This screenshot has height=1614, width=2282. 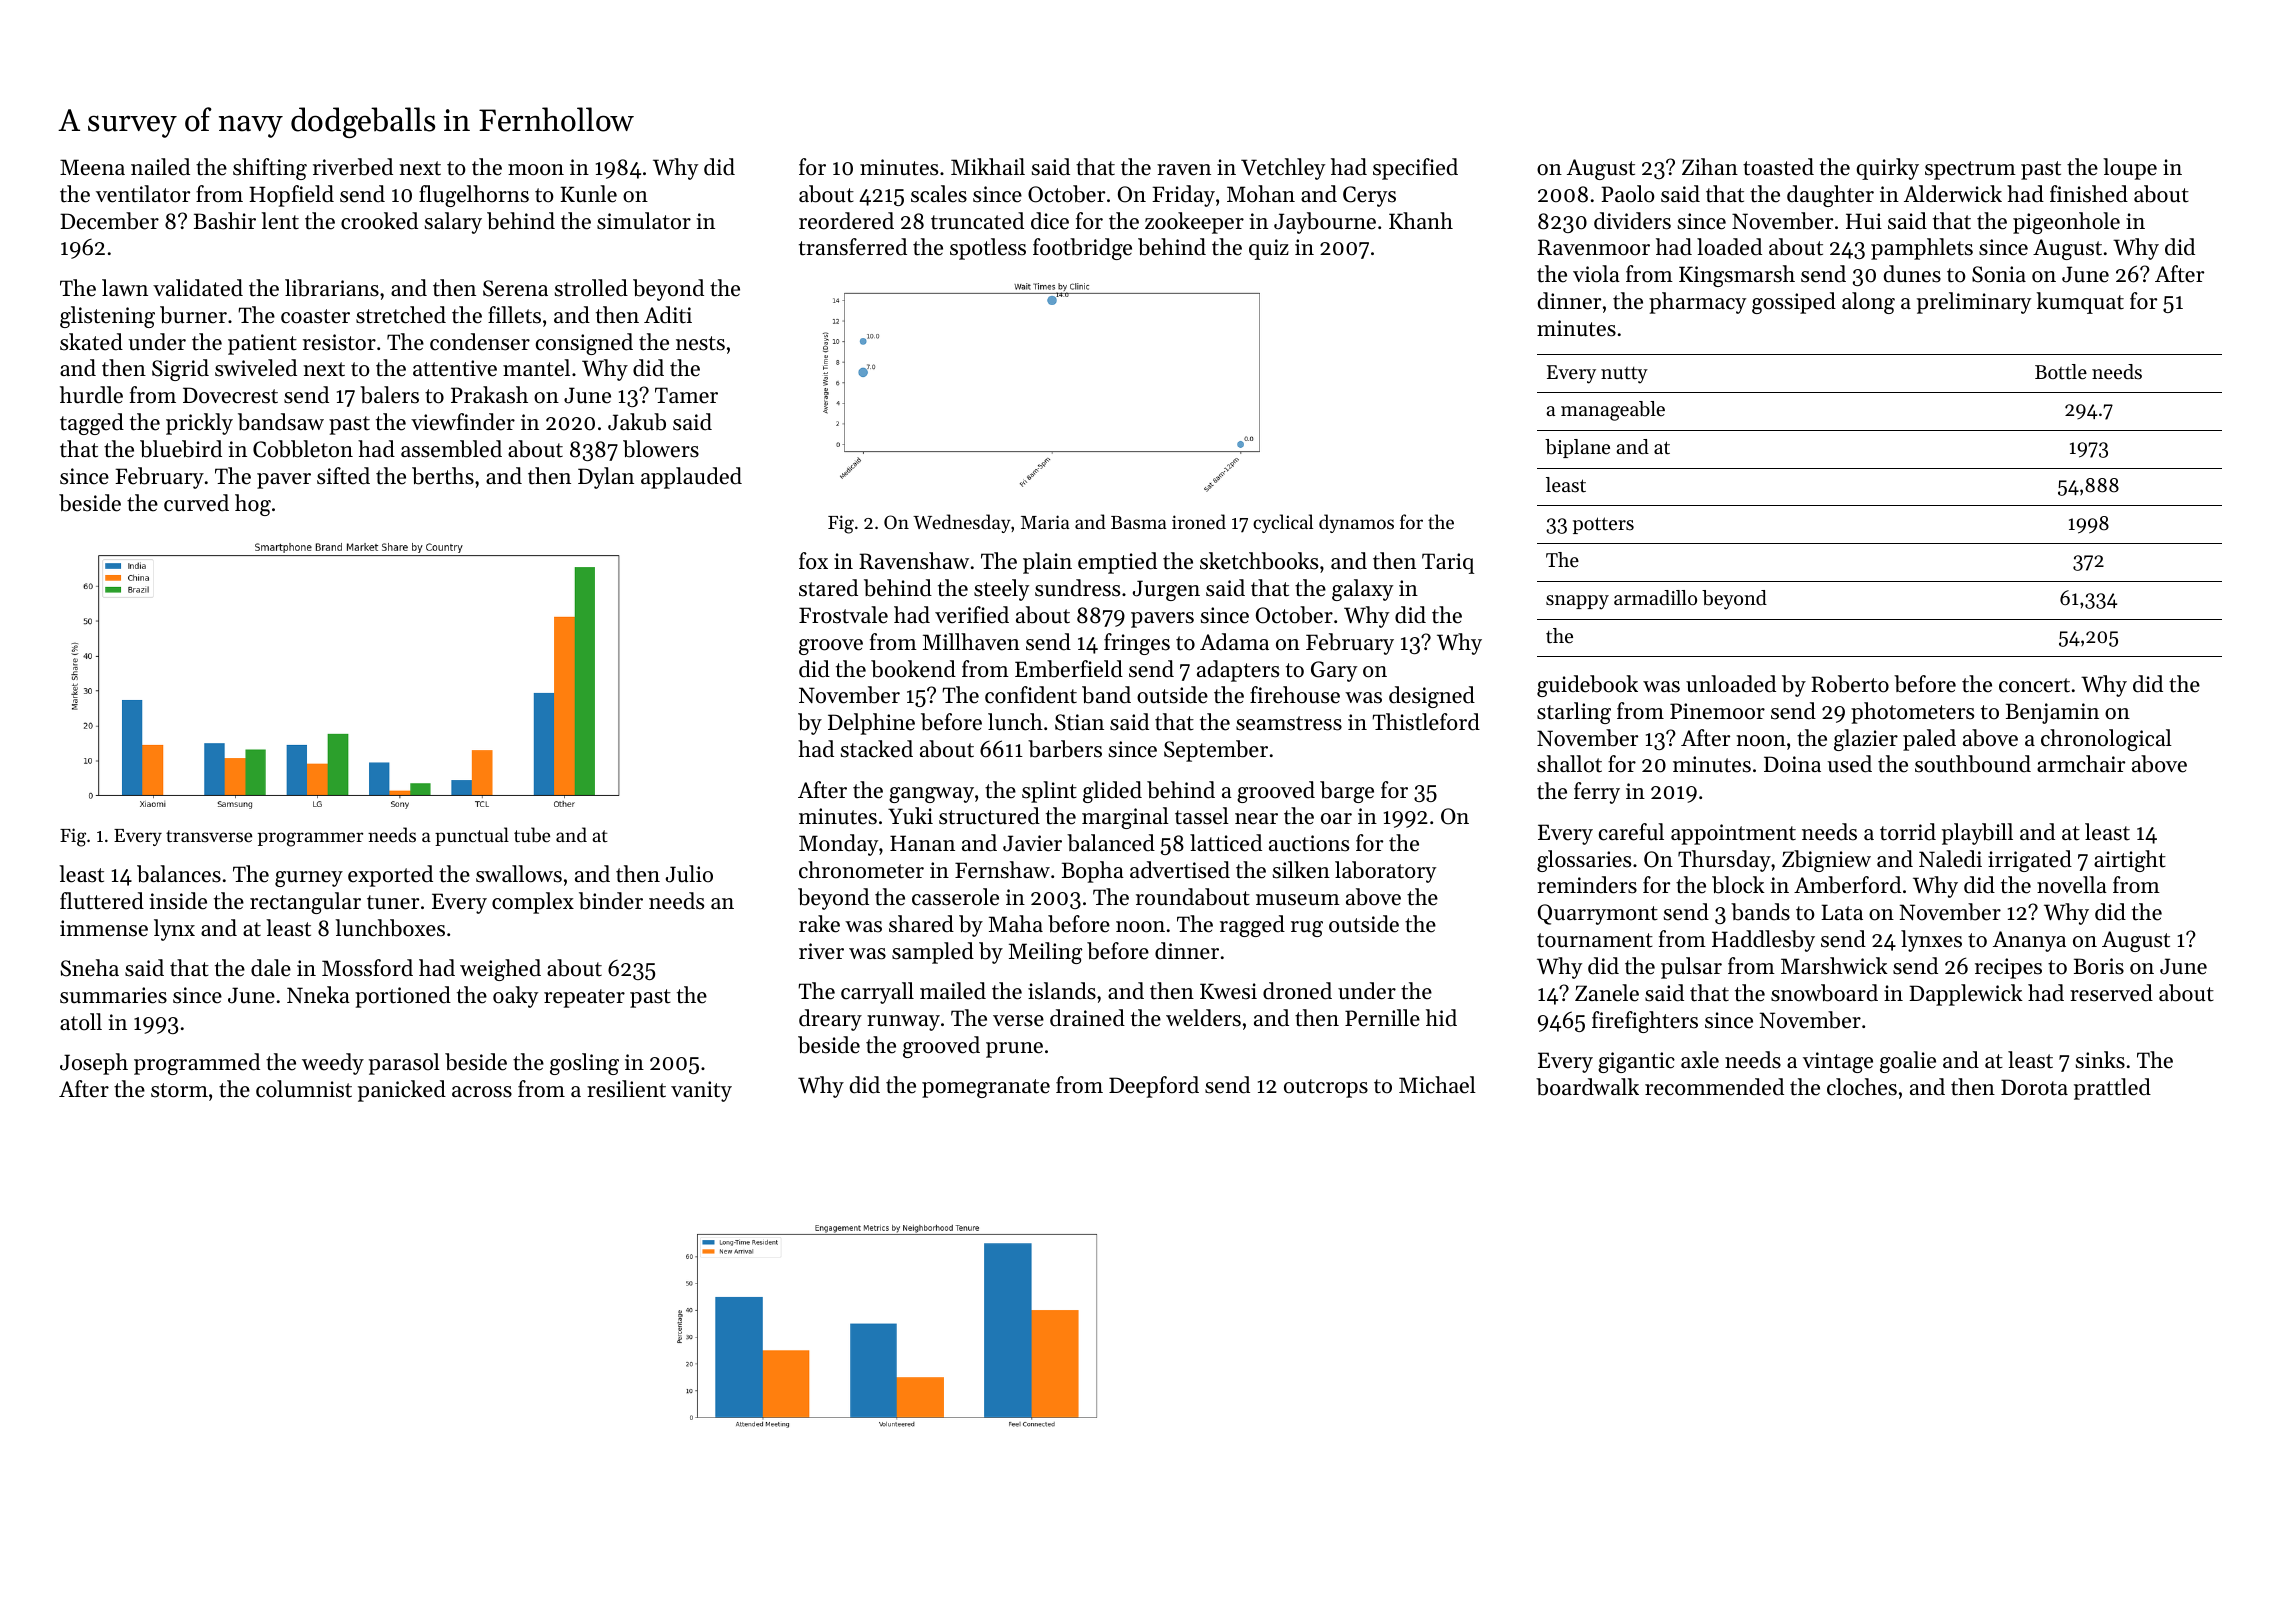 I want to click on Aditi, so click(x=668, y=315).
